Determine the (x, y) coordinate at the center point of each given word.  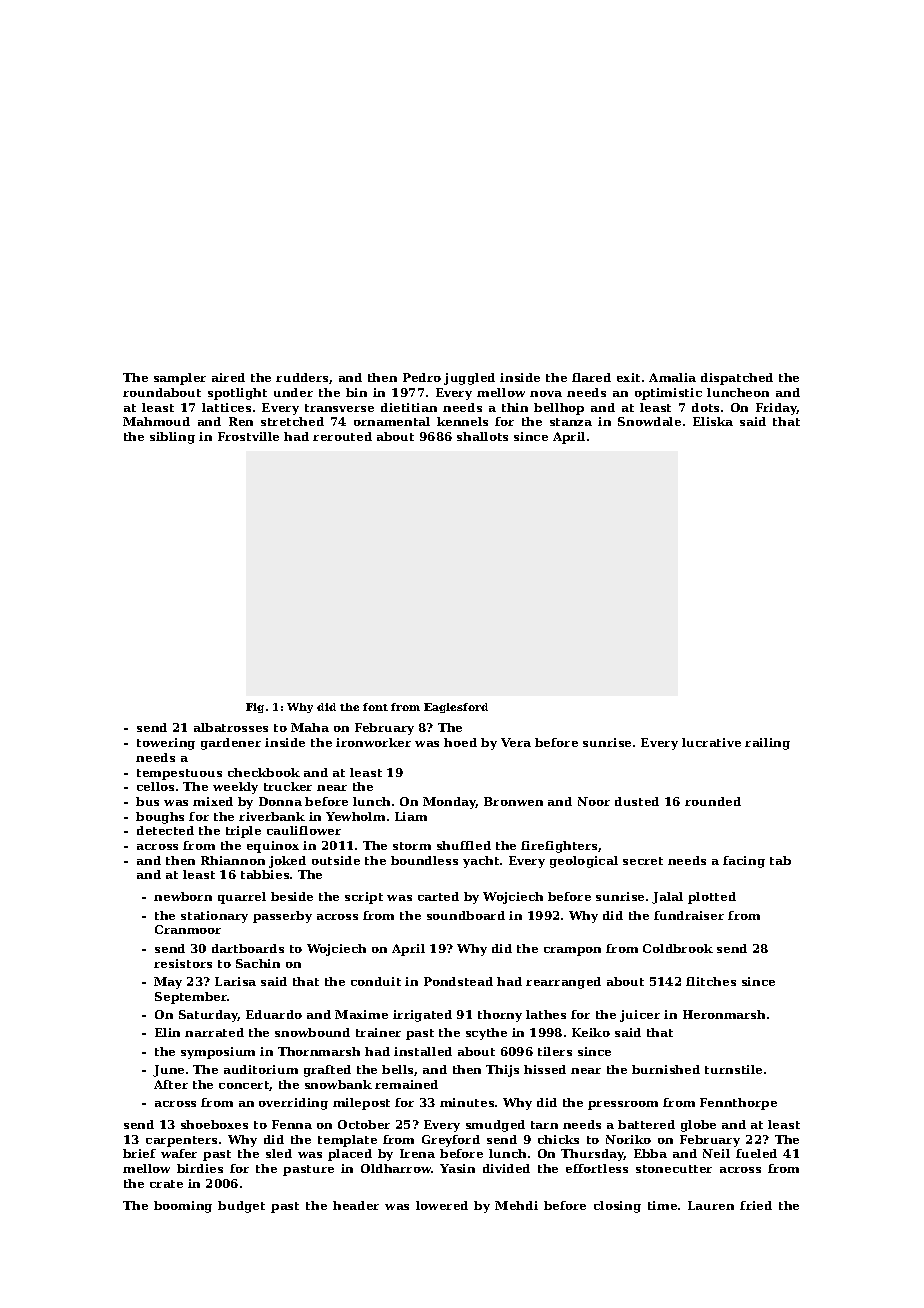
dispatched (737, 379)
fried (756, 1205)
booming (183, 1207)
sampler (180, 379)
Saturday (208, 1016)
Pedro (422, 377)
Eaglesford (456, 708)
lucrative (711, 742)
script (364, 898)
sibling (172, 438)
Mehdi (516, 1205)
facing (744, 862)
